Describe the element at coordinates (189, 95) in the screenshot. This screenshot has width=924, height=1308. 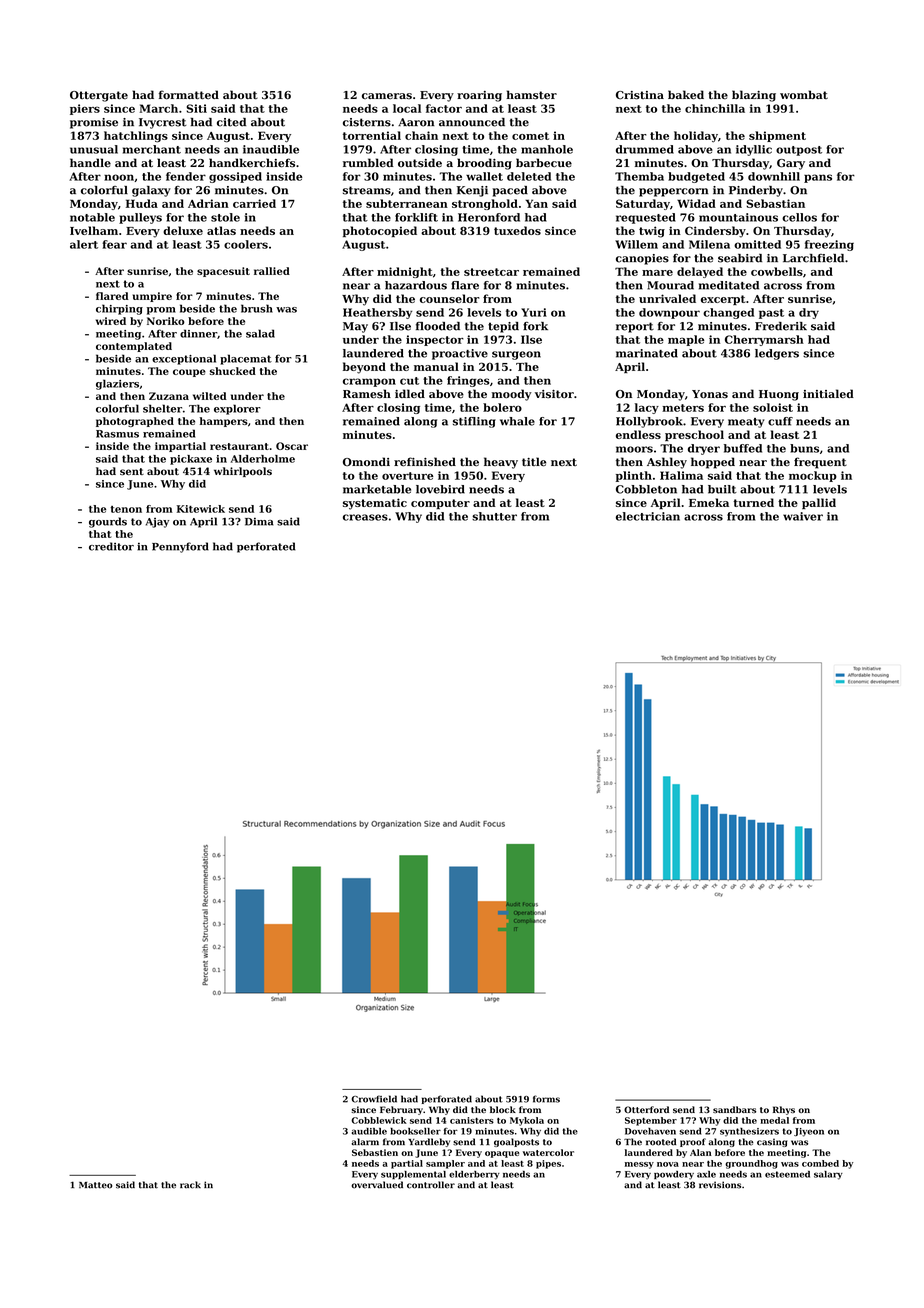
I see `formatted` at that location.
